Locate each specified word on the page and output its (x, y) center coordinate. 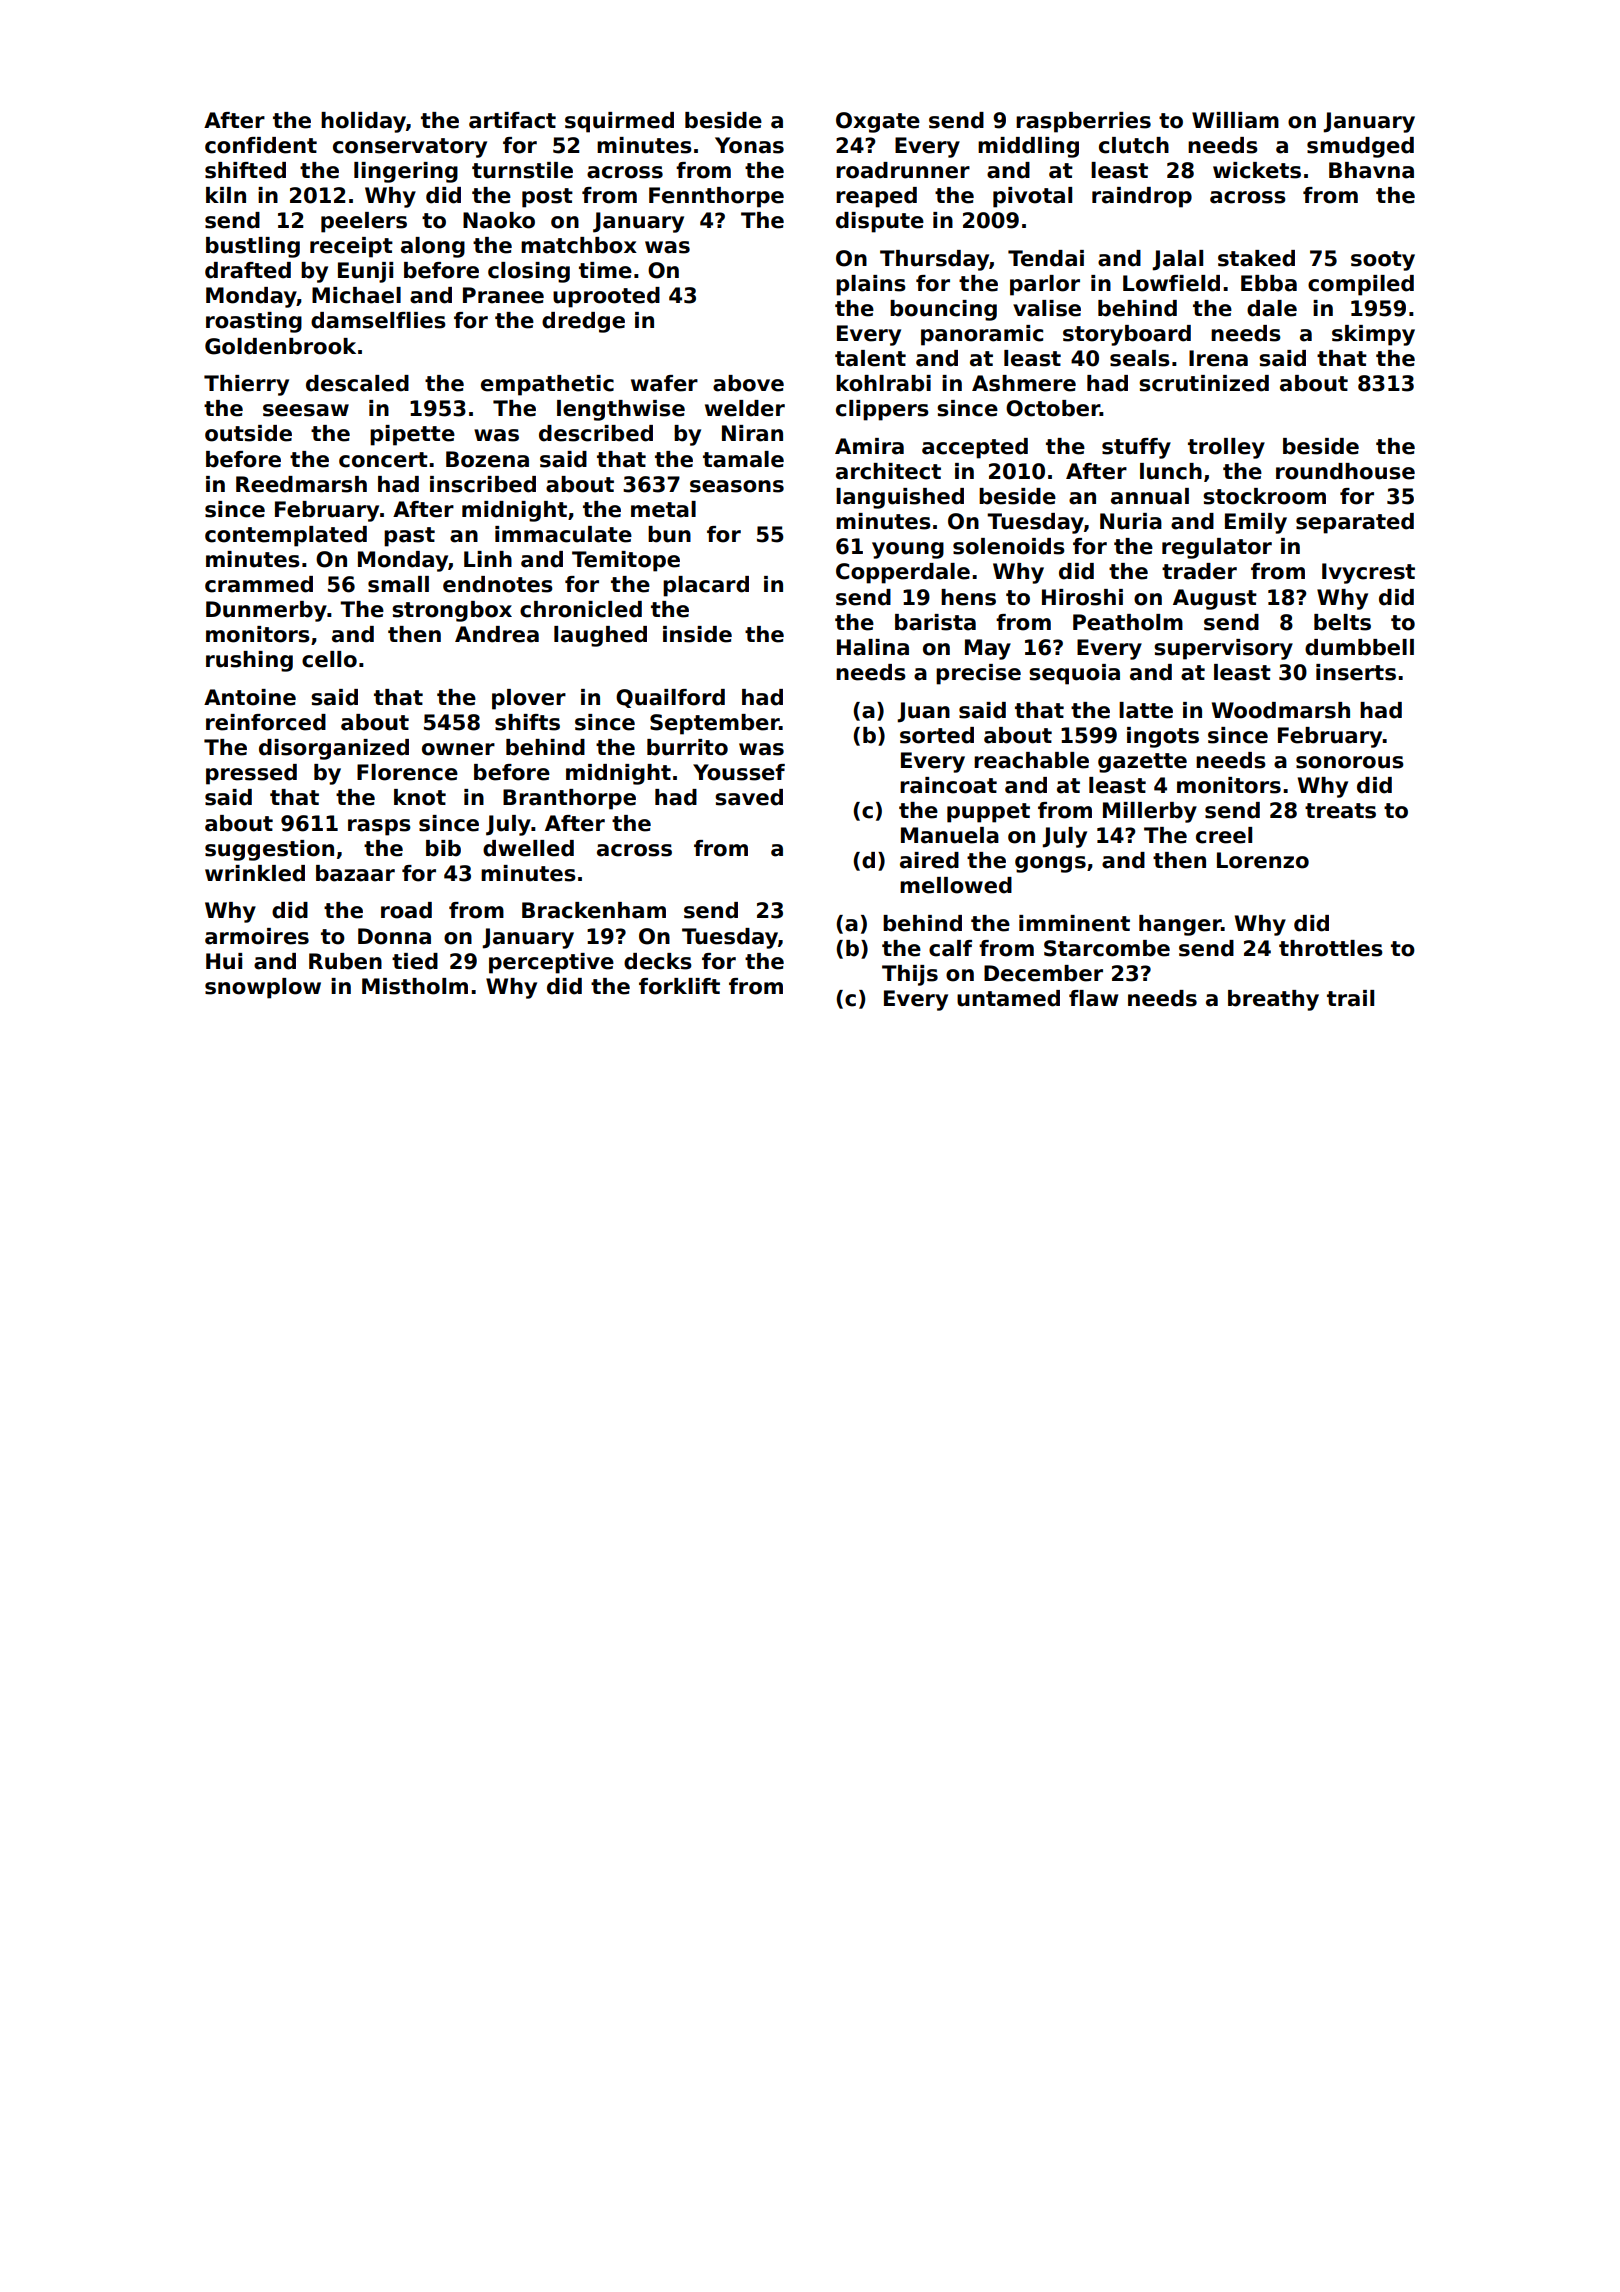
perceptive (551, 963)
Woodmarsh (1281, 710)
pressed (251, 774)
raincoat (948, 785)
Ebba (1269, 283)
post (547, 198)
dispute (880, 222)
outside (248, 433)
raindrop (1142, 197)
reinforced (266, 722)
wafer (664, 383)
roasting (254, 322)
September (714, 724)
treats (1340, 811)
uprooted (606, 297)
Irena (1218, 358)
